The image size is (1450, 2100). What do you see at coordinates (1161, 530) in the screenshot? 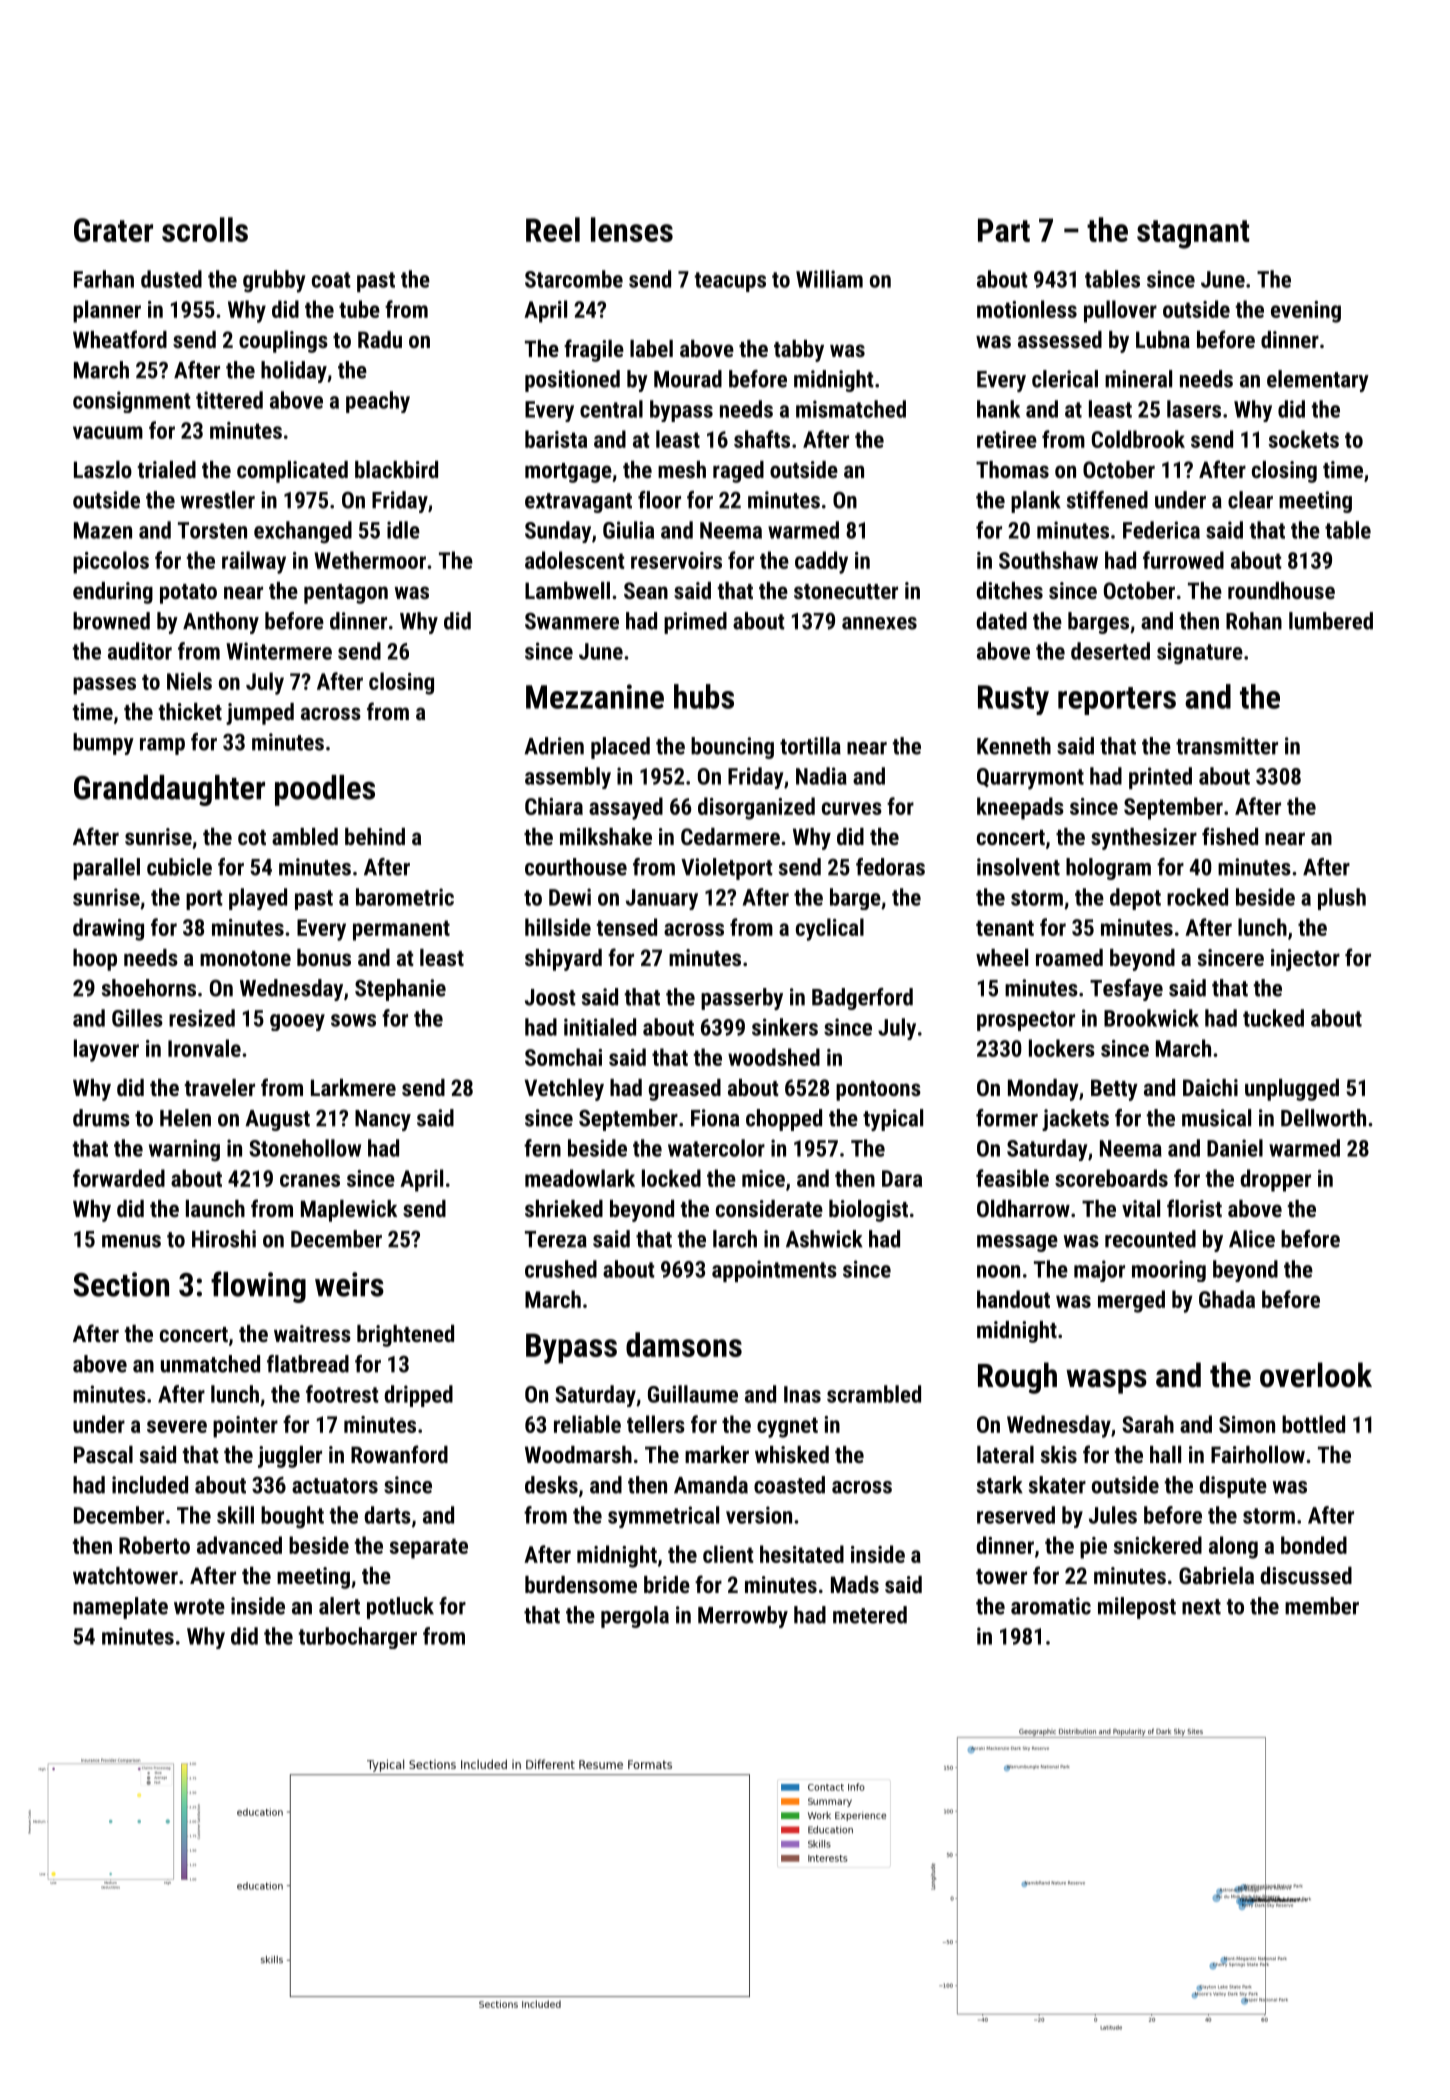
I see `Federica` at bounding box center [1161, 530].
